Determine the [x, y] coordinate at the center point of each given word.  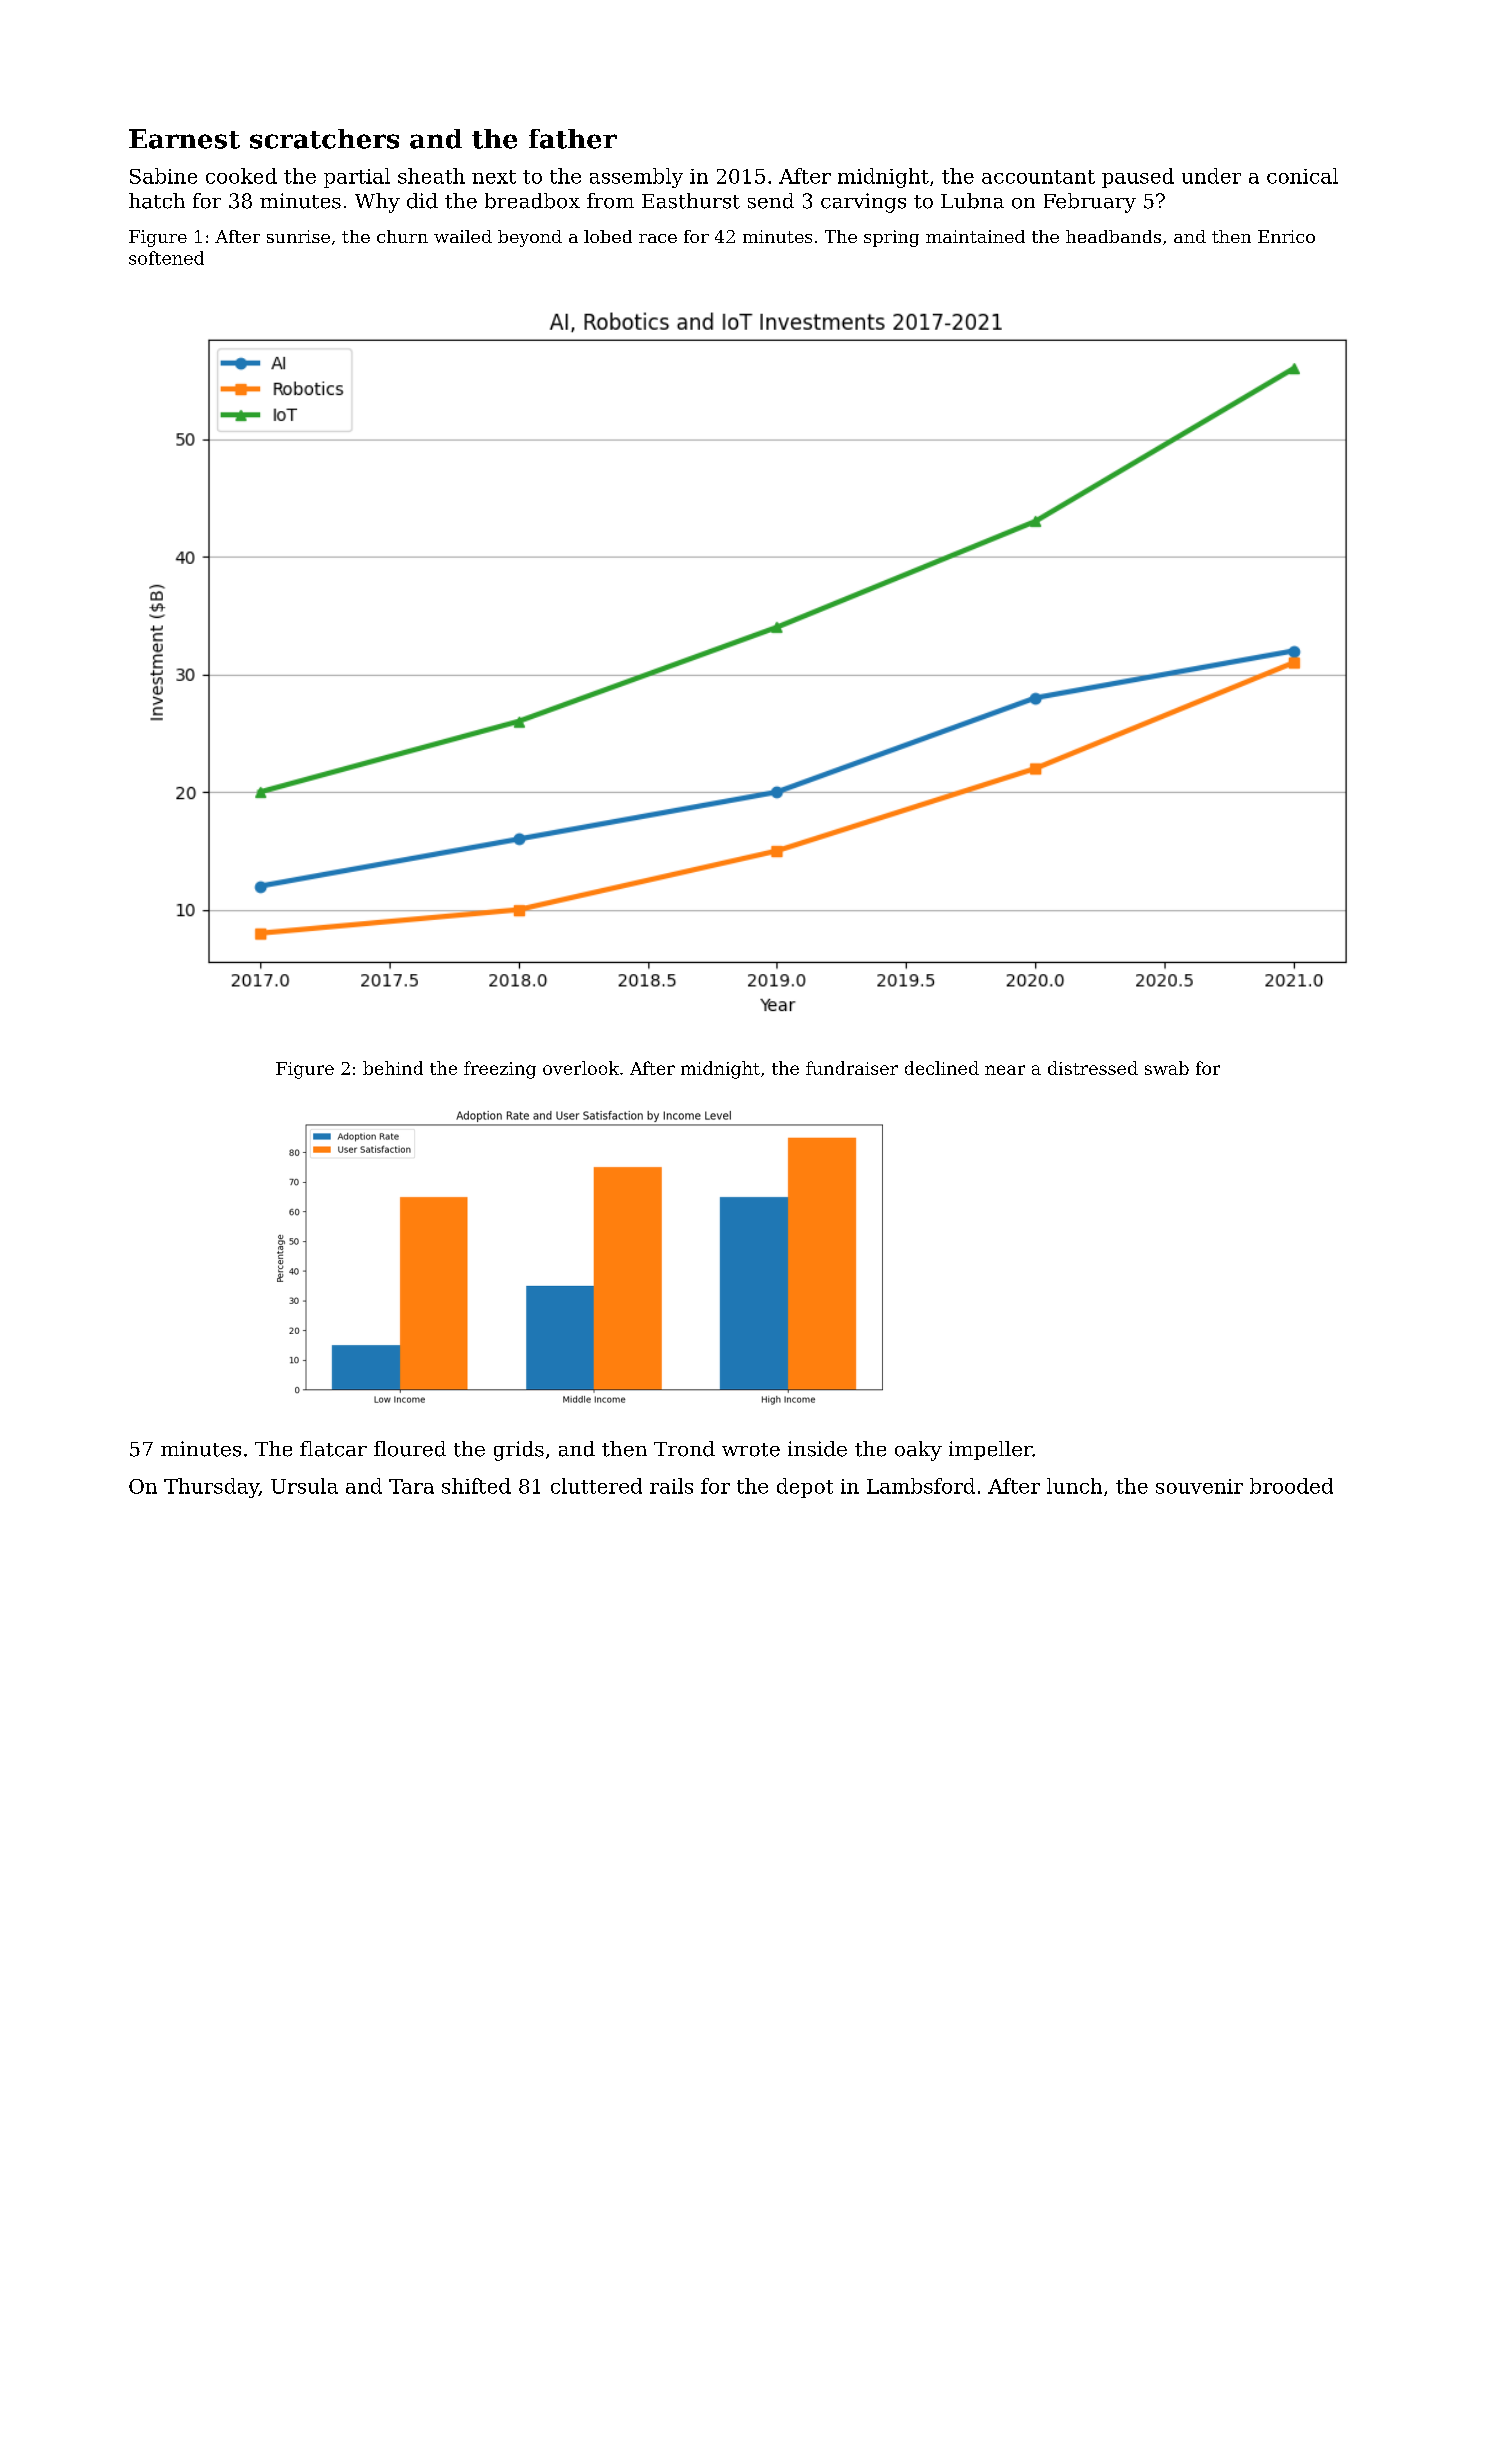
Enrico [1286, 236]
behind [393, 1068]
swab [1167, 1068]
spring [891, 238]
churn [402, 236]
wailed [463, 236]
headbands [1113, 236]
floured [410, 1449]
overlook [581, 1068]
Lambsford [921, 1486]
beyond [530, 238]
